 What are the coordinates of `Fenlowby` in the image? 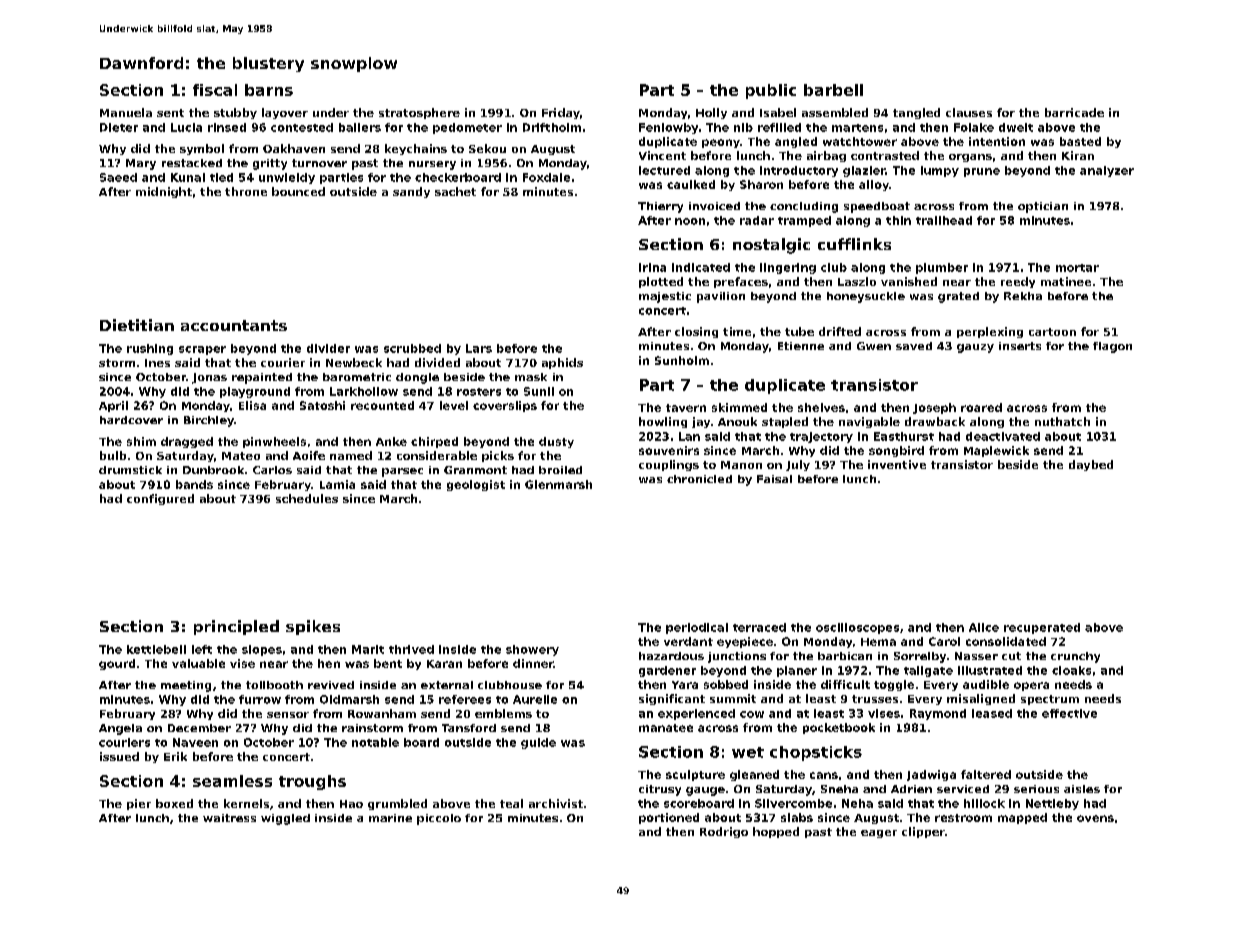 It's located at (668, 128).
